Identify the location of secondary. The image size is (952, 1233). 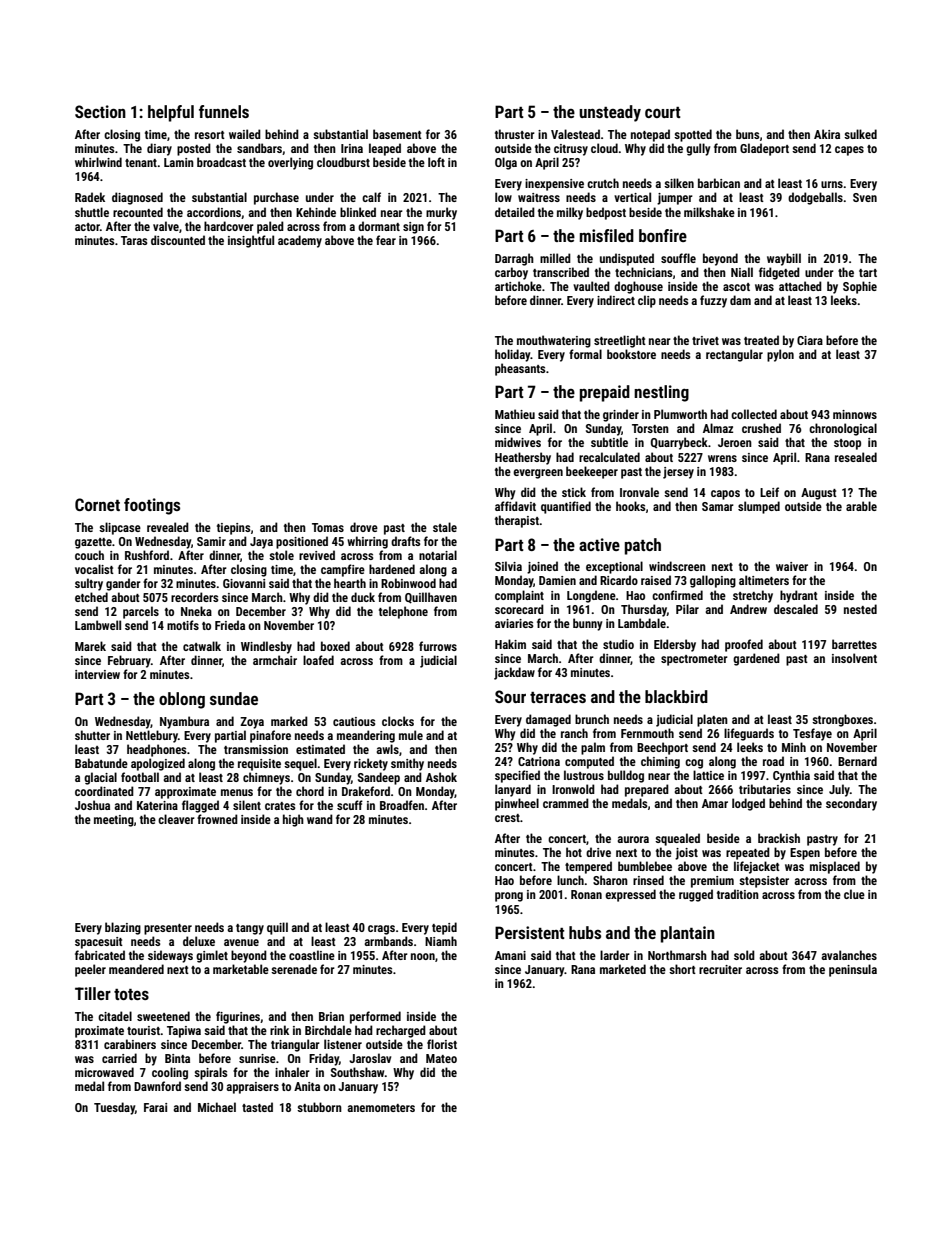
(851, 804).
